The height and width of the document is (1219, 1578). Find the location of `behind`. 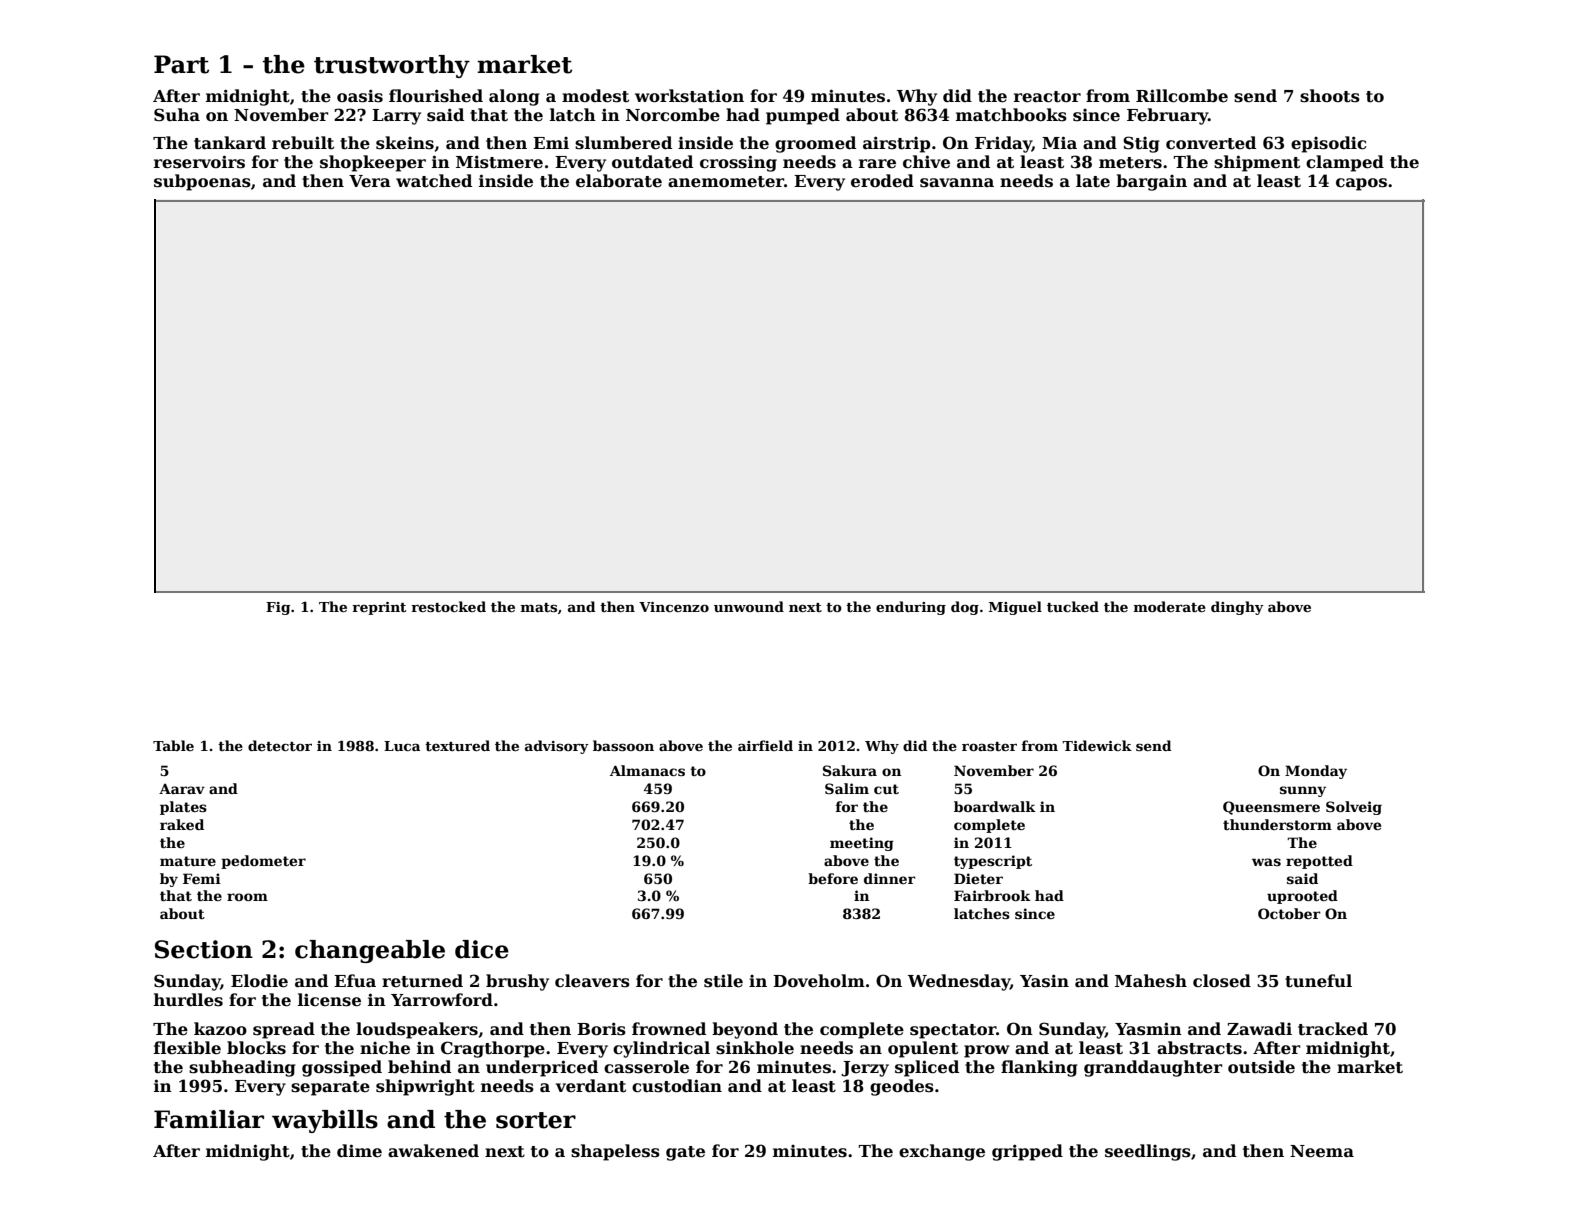

behind is located at coordinates (419, 1067).
